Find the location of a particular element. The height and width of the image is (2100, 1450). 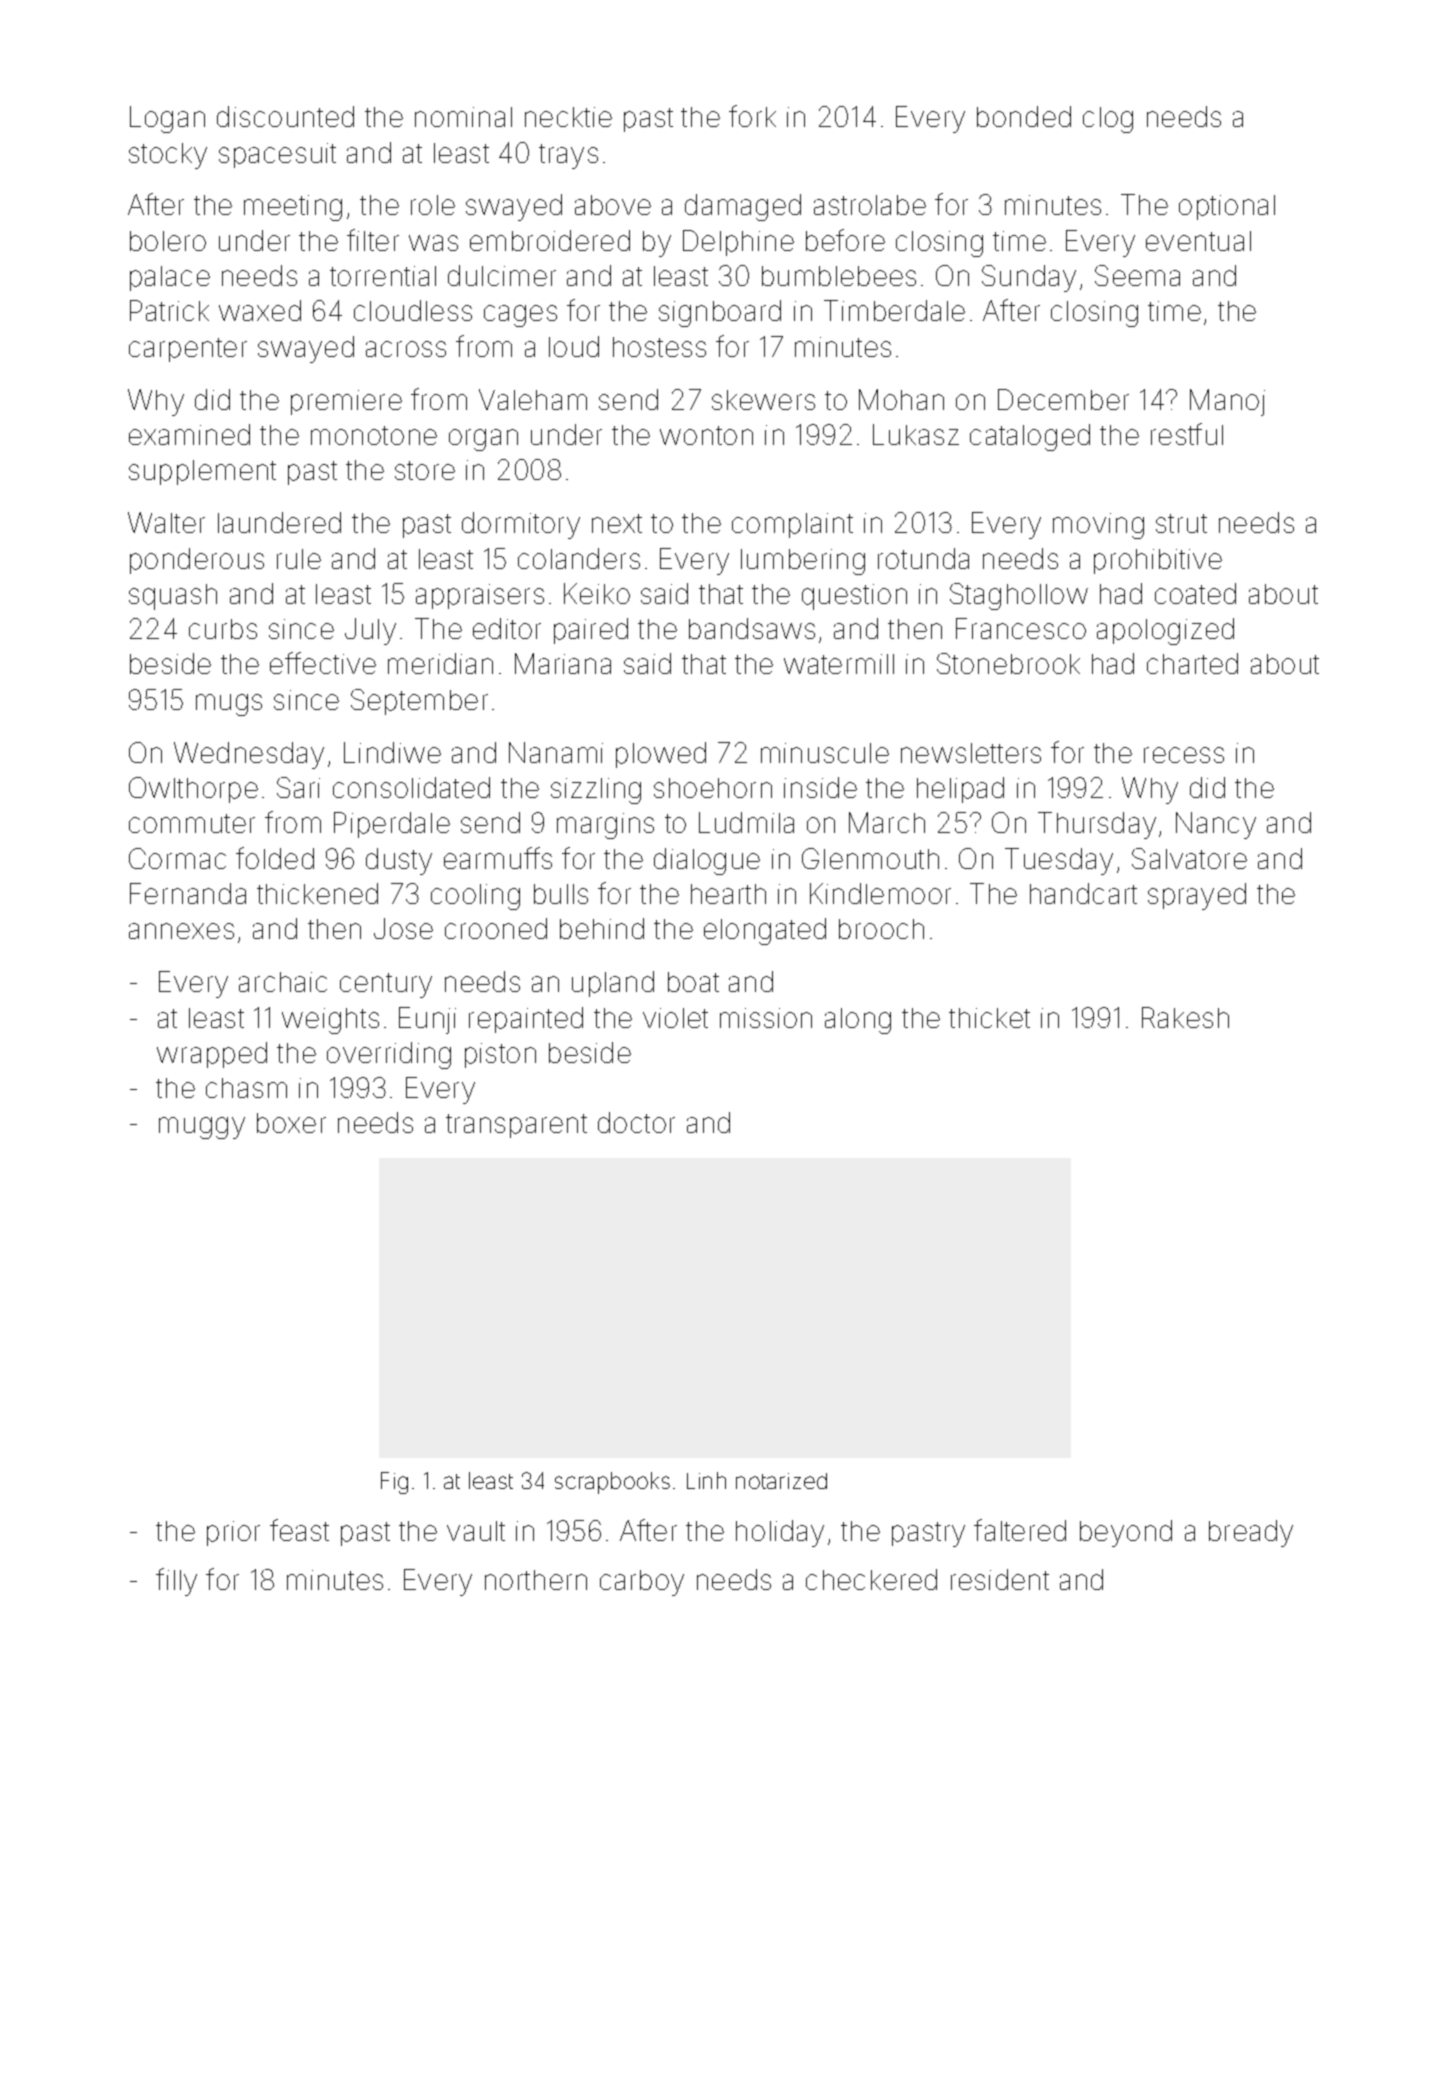

scrapbooks is located at coordinates (612, 1483).
